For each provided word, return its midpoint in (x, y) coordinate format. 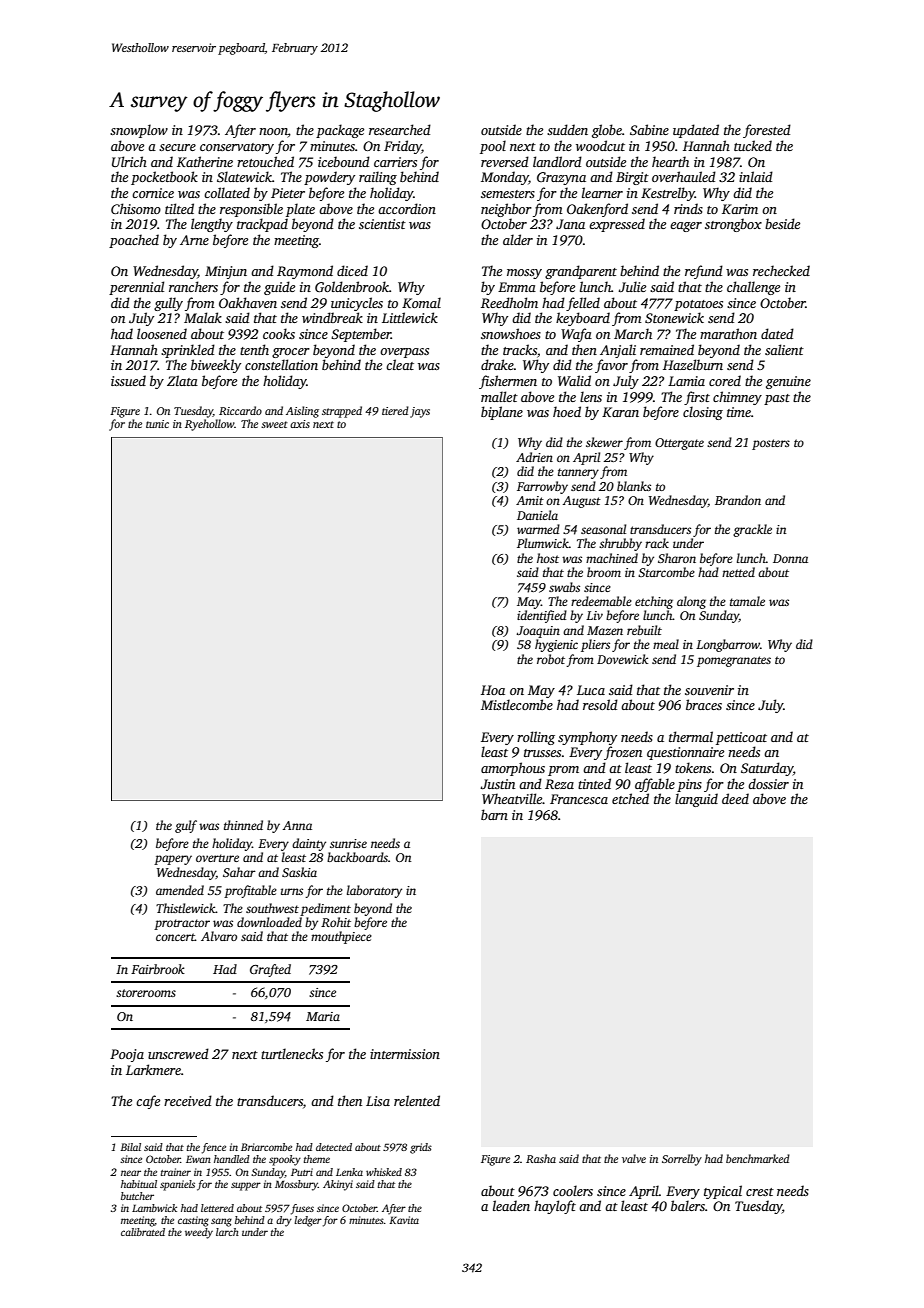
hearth (670, 161)
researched (400, 129)
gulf (186, 826)
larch (227, 1232)
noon (273, 133)
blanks (634, 486)
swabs (564, 587)
